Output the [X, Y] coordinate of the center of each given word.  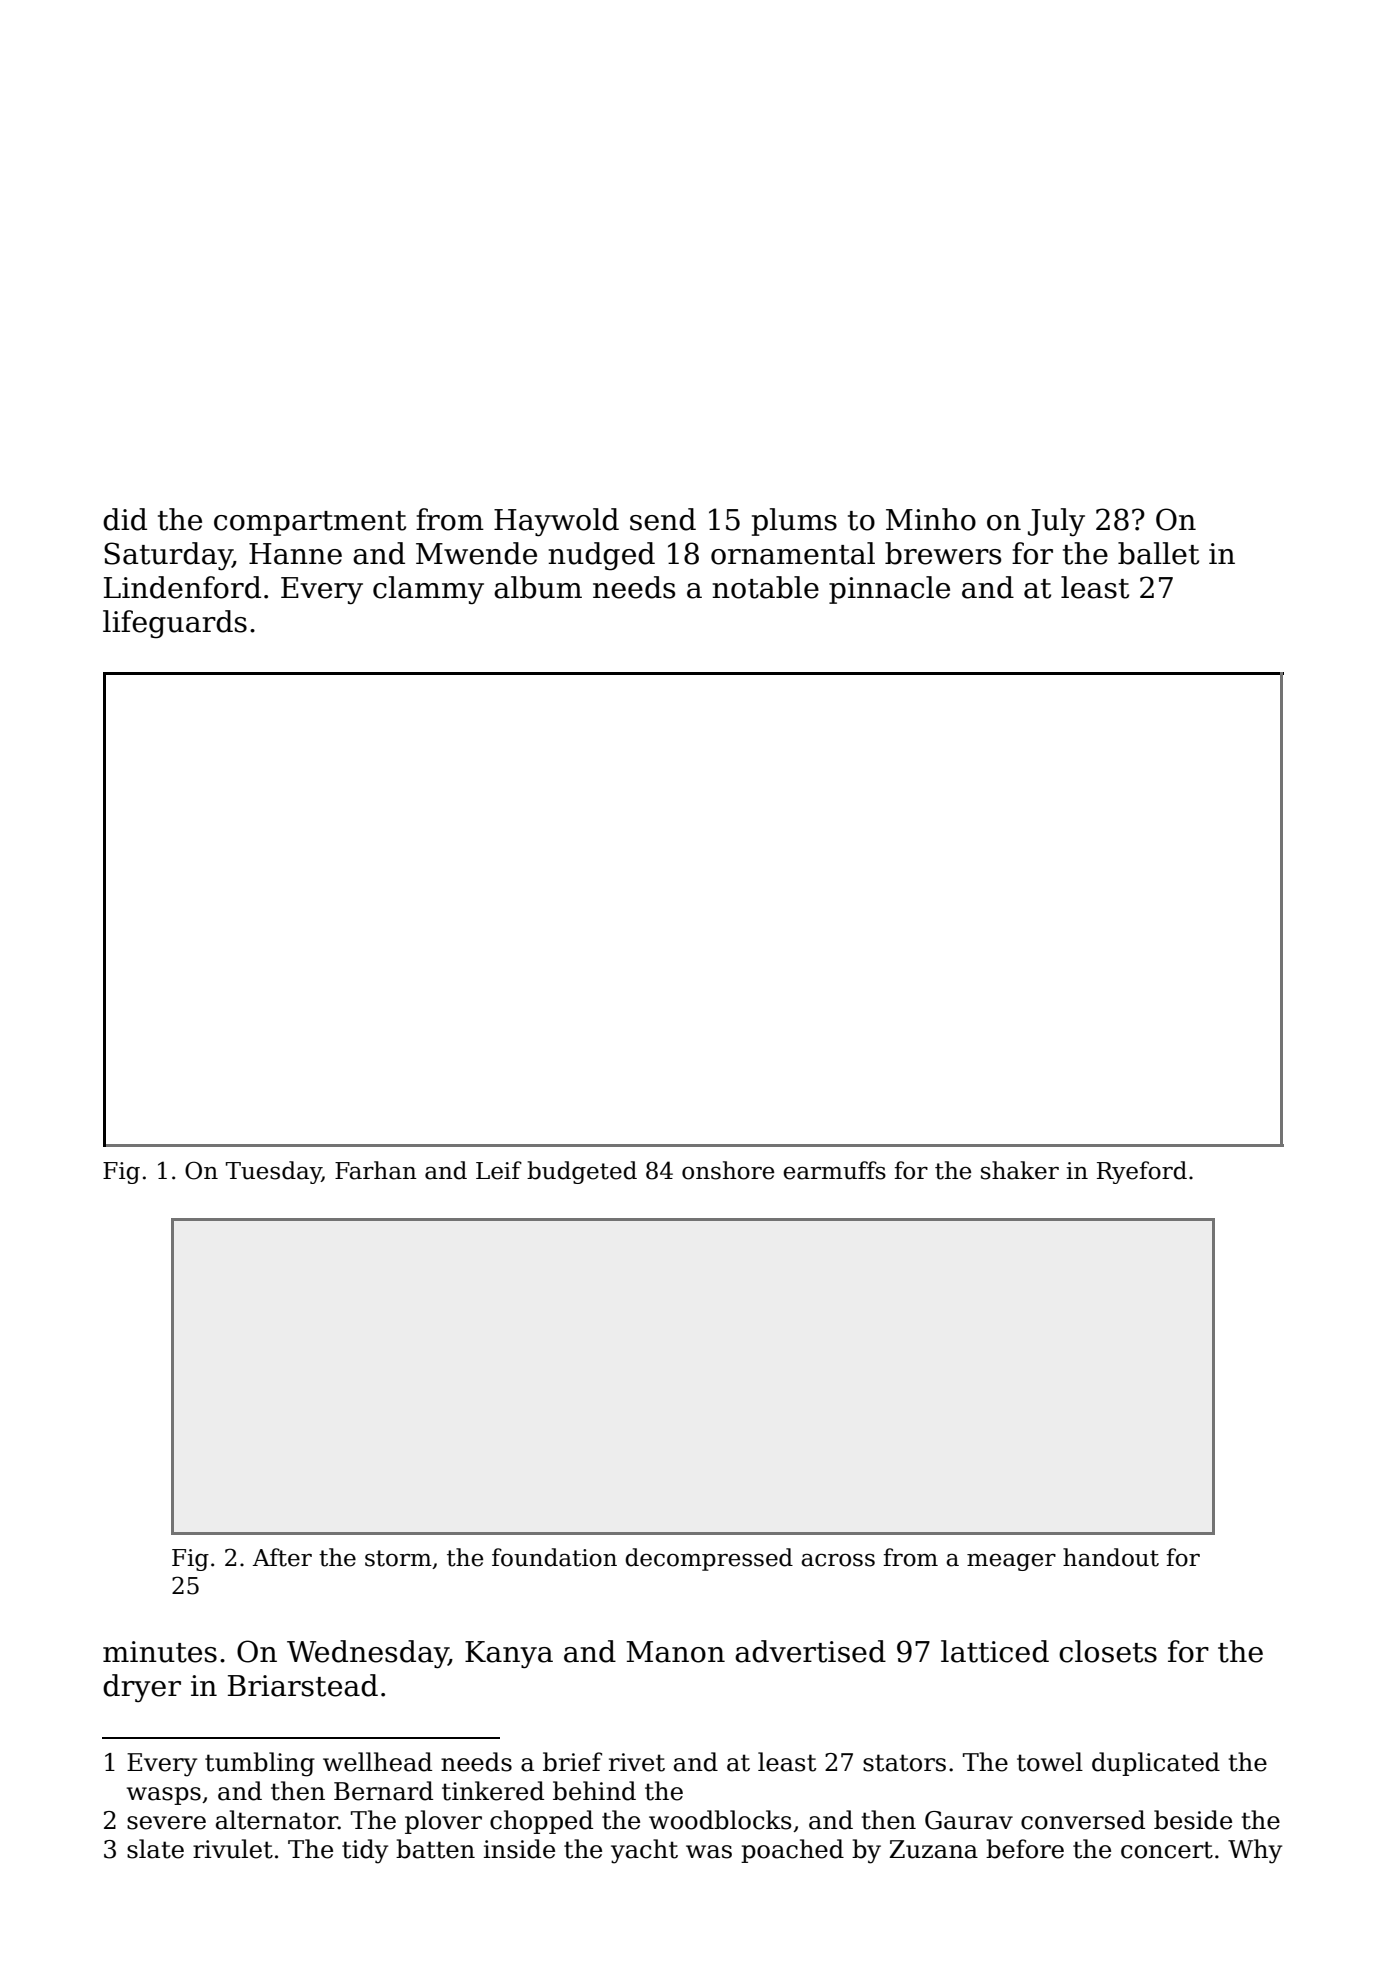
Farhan [376, 1170]
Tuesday [274, 1172]
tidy [365, 1851]
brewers [943, 553]
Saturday [168, 556]
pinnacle [889, 590]
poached [792, 1851]
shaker [1020, 1170]
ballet [1158, 553]
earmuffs [834, 1170]
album [538, 587]
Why [1255, 1851]
